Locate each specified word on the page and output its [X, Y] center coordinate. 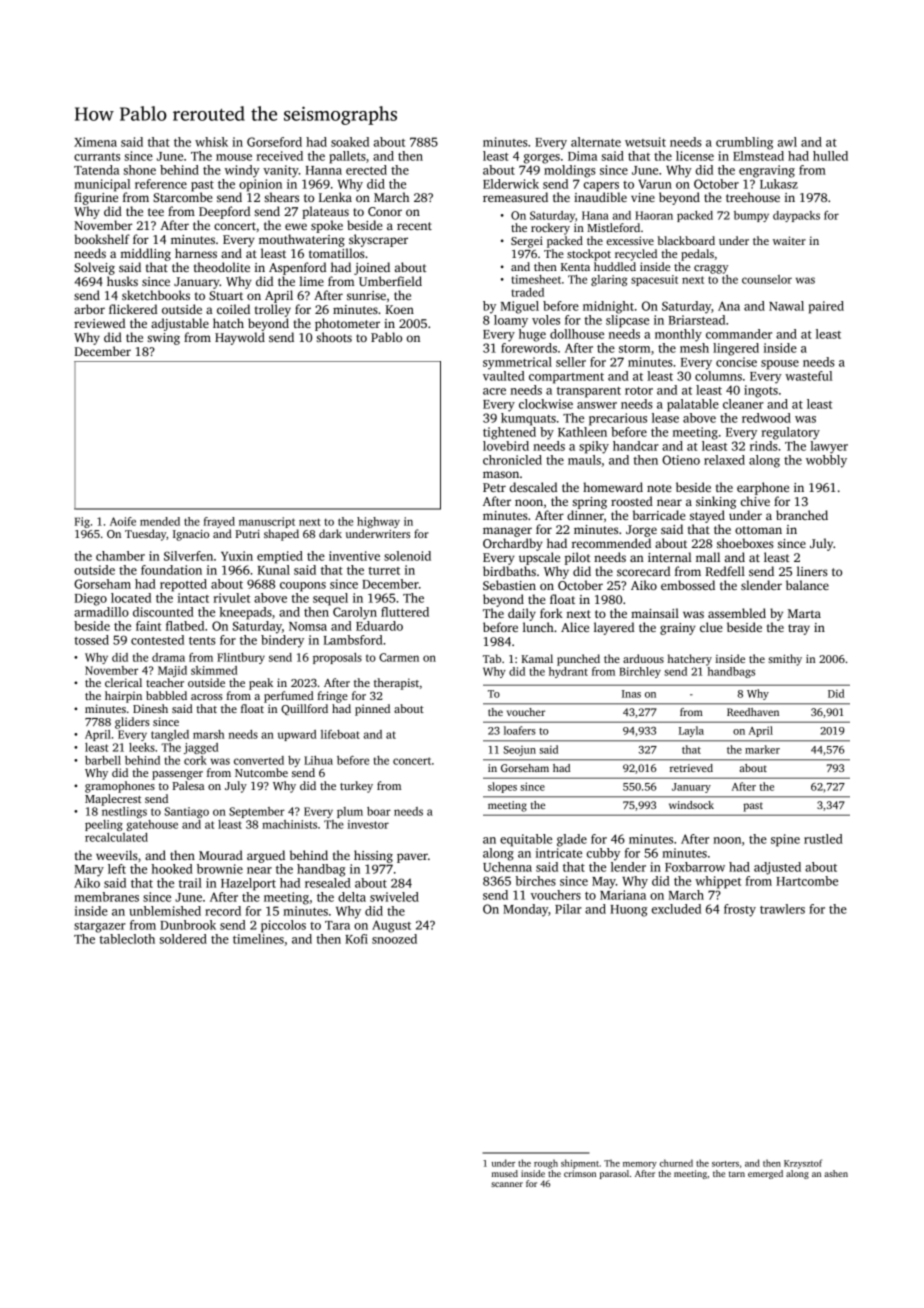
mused [505, 1173]
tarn [737, 1174]
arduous [643, 658]
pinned [372, 710]
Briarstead [697, 320]
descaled [533, 487]
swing [164, 339]
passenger [177, 775]
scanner [507, 1184]
